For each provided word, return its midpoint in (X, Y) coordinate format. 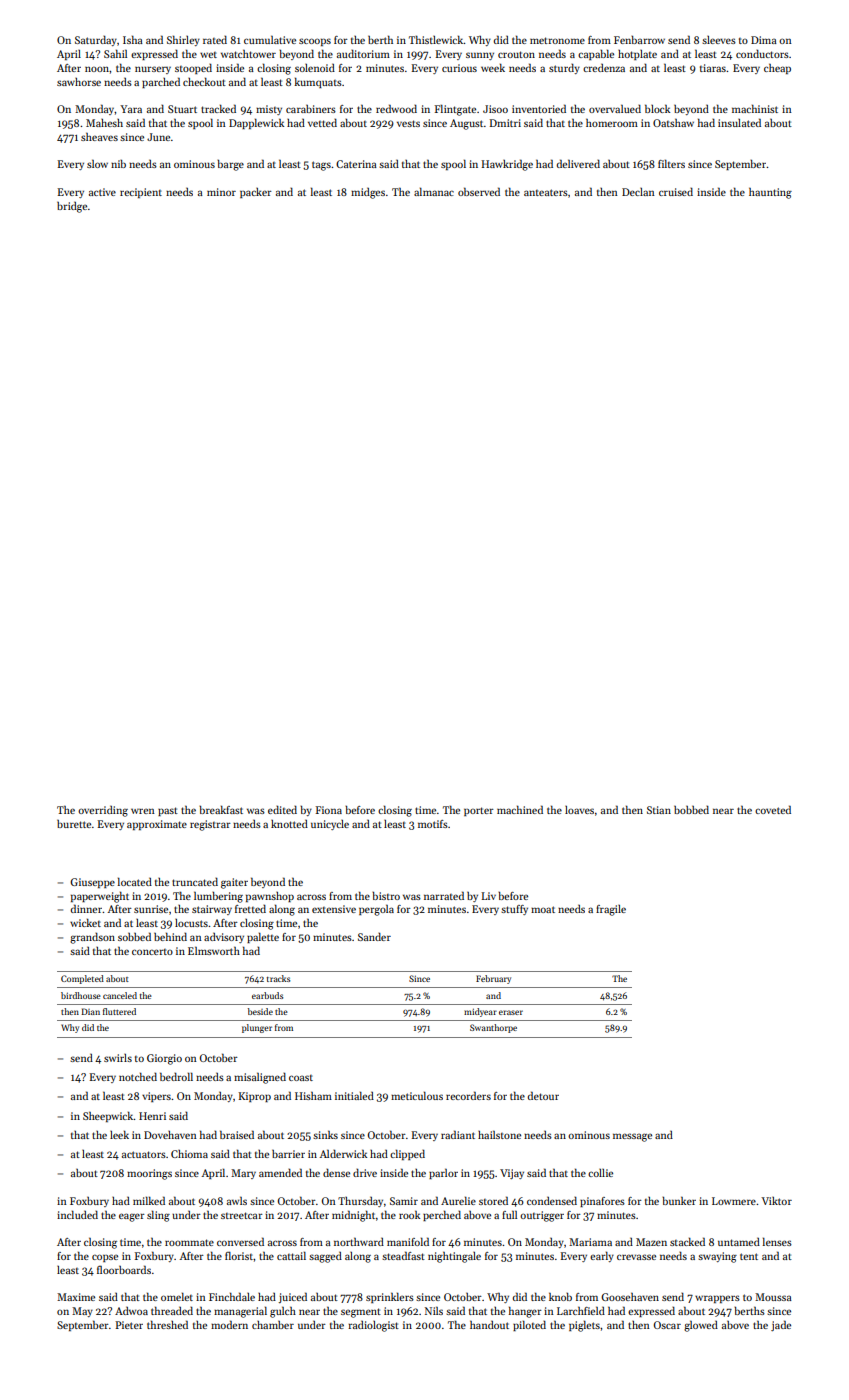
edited (282, 809)
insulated (739, 122)
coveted (773, 809)
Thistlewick (436, 39)
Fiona (329, 810)
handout (489, 1324)
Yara (131, 109)
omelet (177, 1296)
